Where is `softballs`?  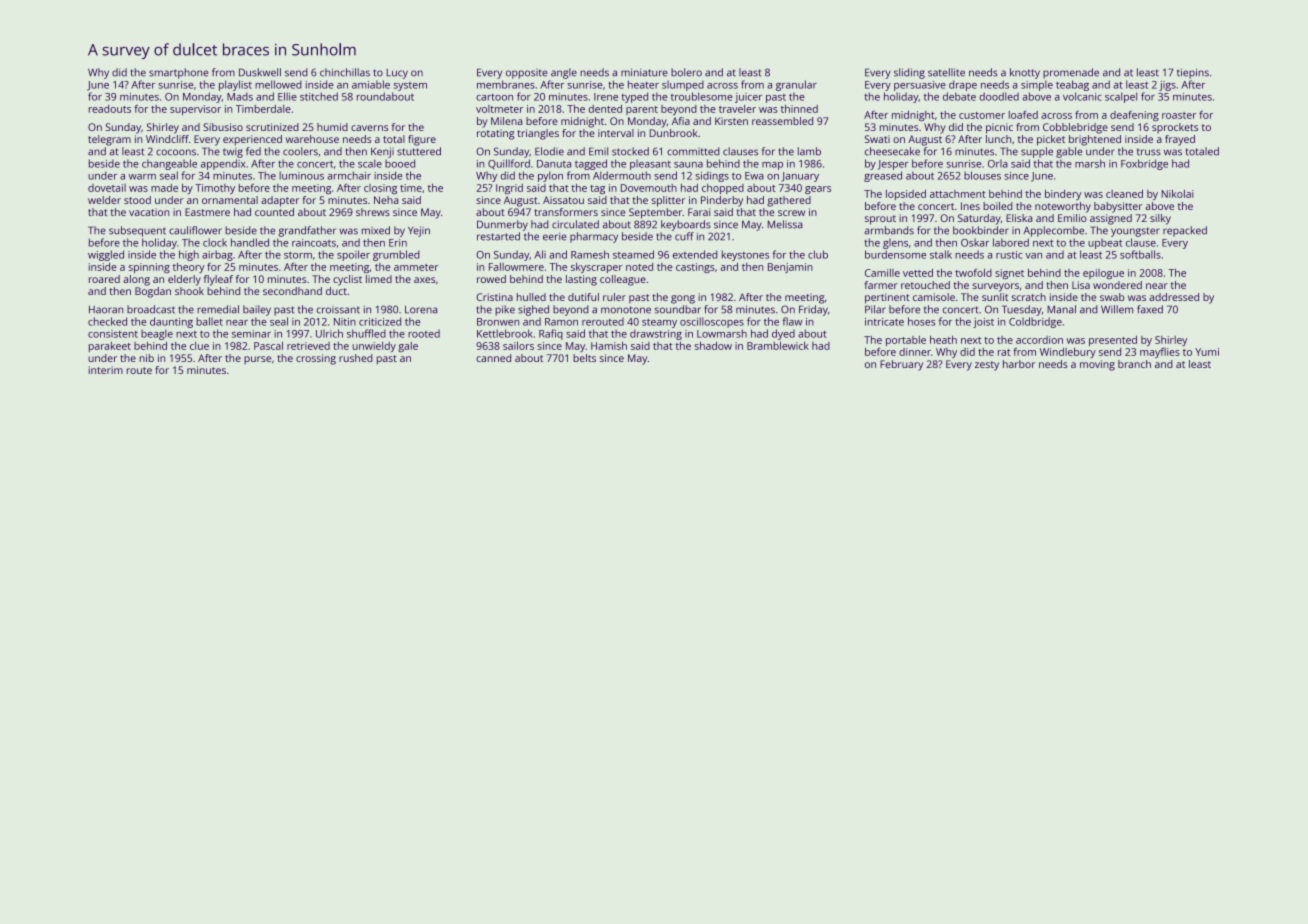
softballs is located at coordinates (1140, 254).
